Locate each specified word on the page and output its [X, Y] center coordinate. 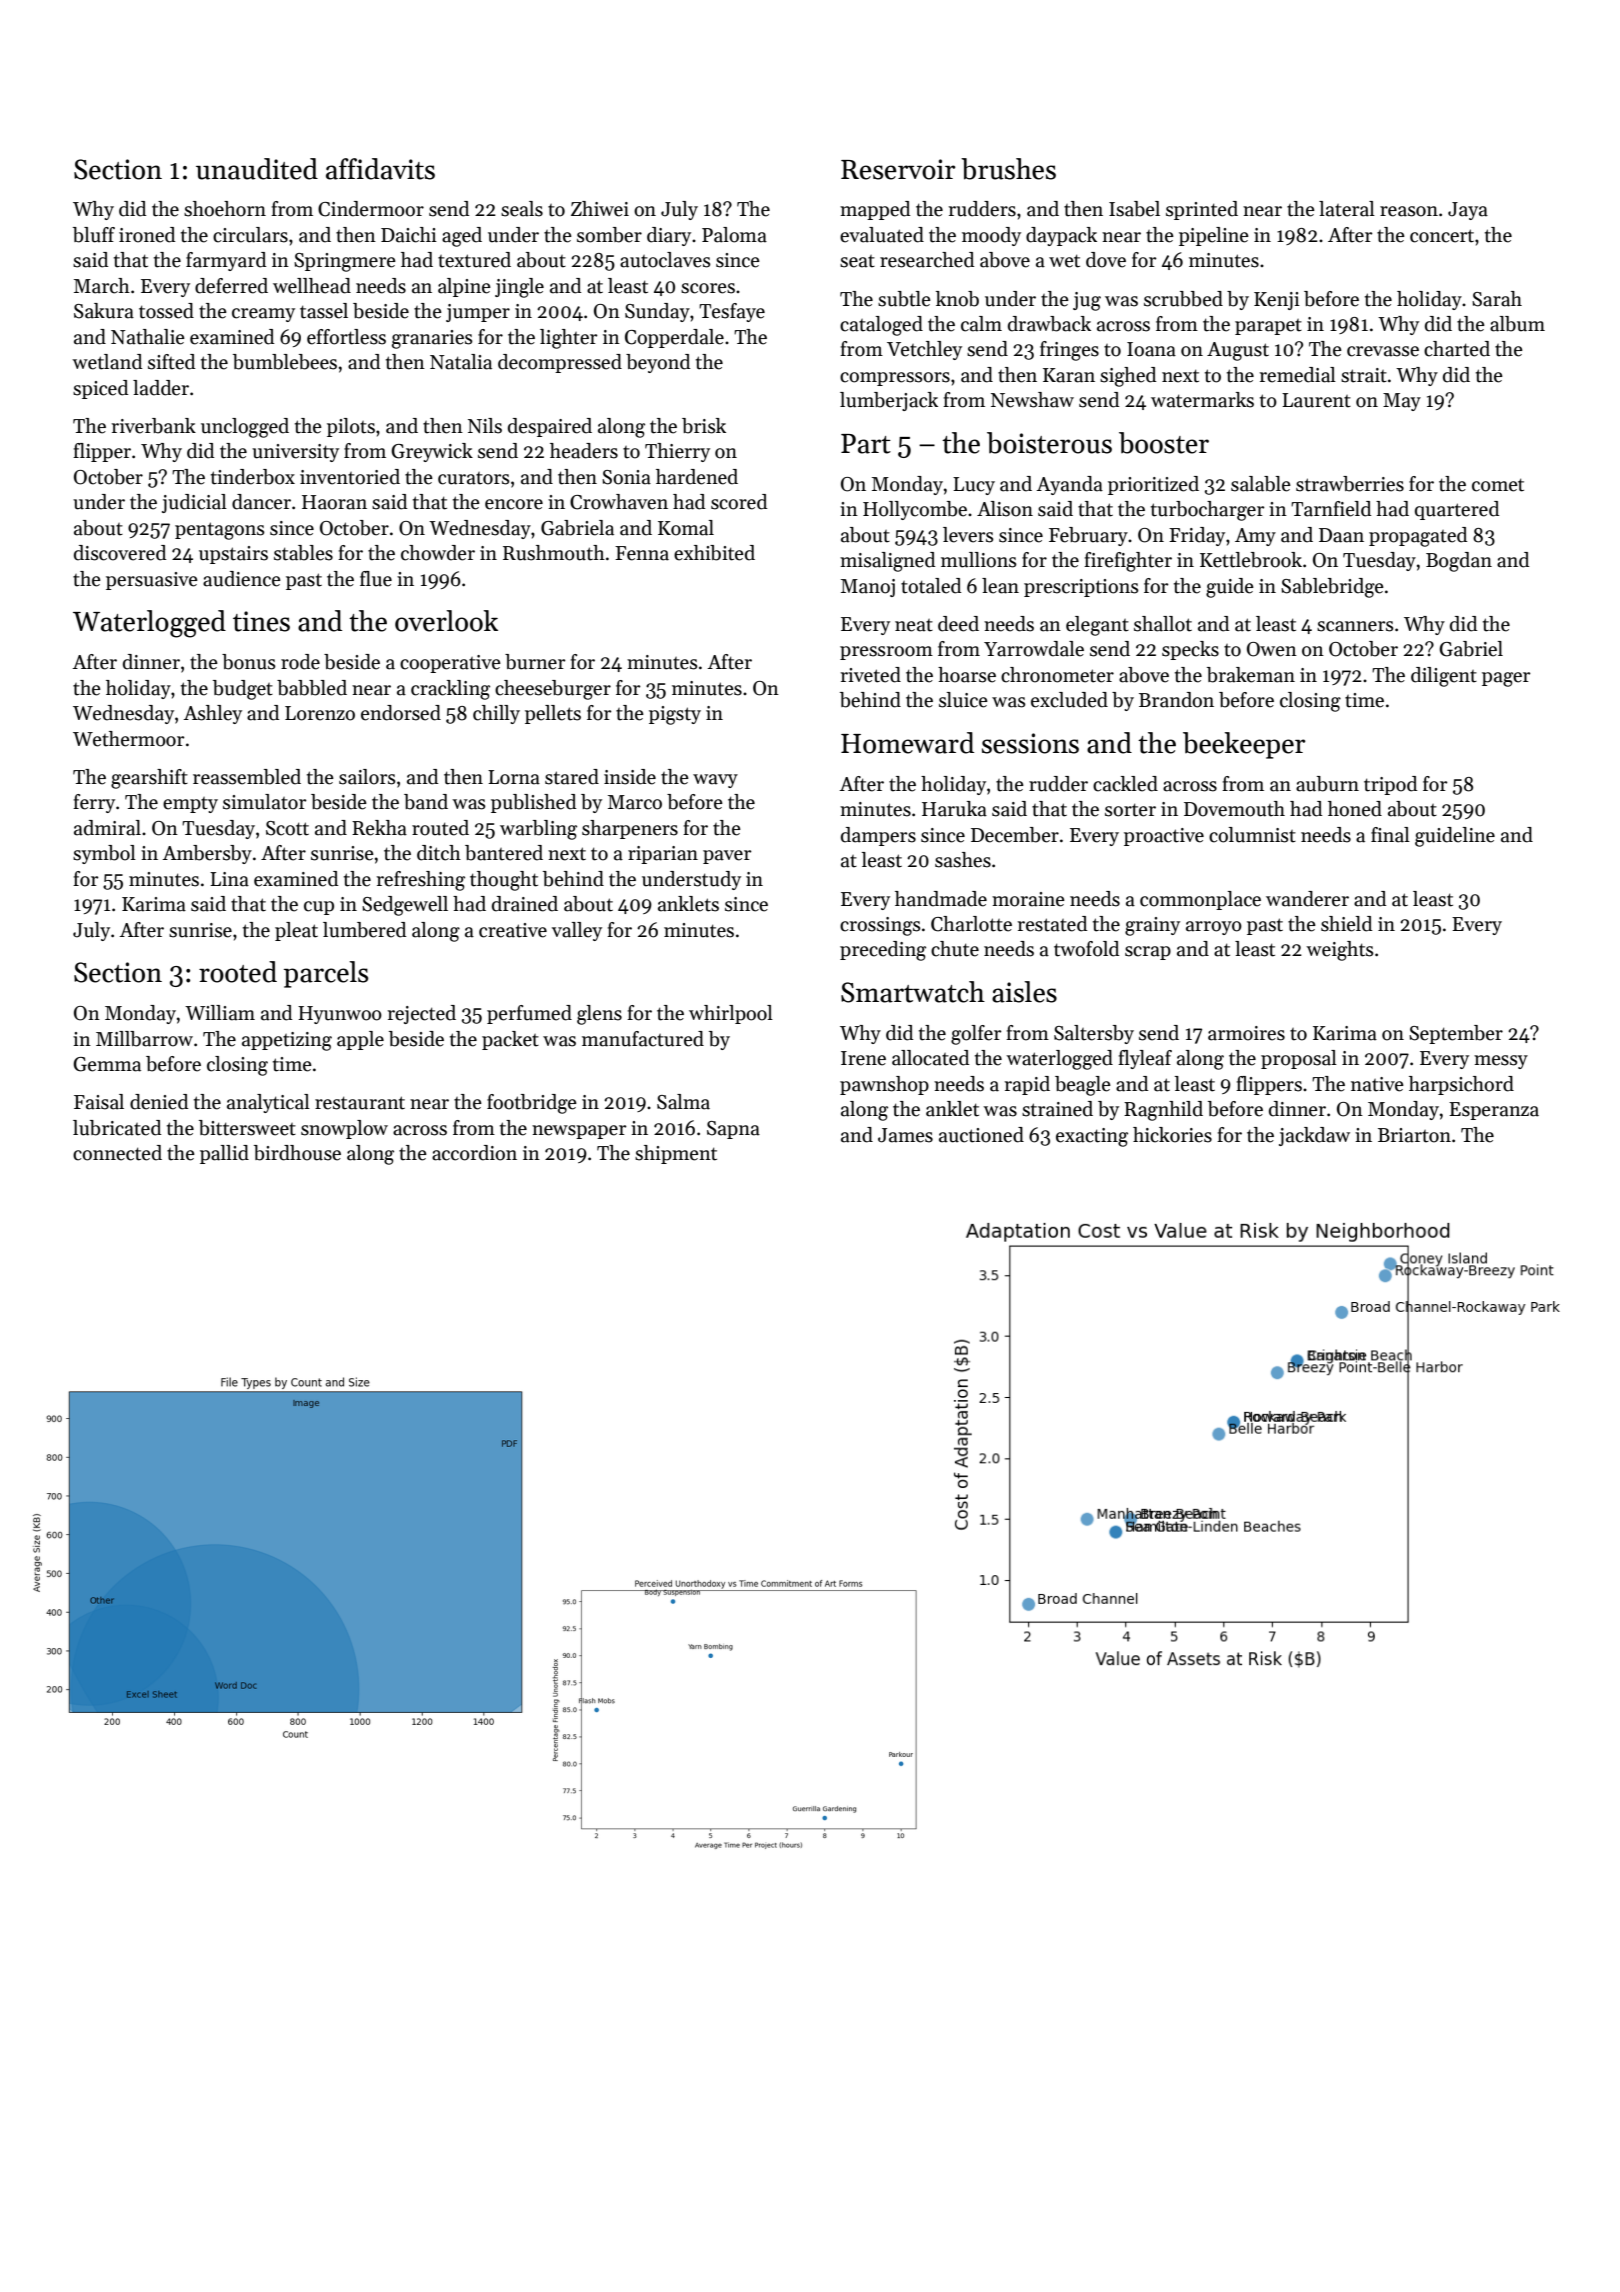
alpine [464, 287]
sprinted [1202, 210]
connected [117, 1153]
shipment [676, 1154]
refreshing [421, 881]
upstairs [233, 555]
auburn [1327, 784]
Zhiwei [600, 209]
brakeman [1251, 675]
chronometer [1057, 675]
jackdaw [1314, 1136]
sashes [963, 860]
